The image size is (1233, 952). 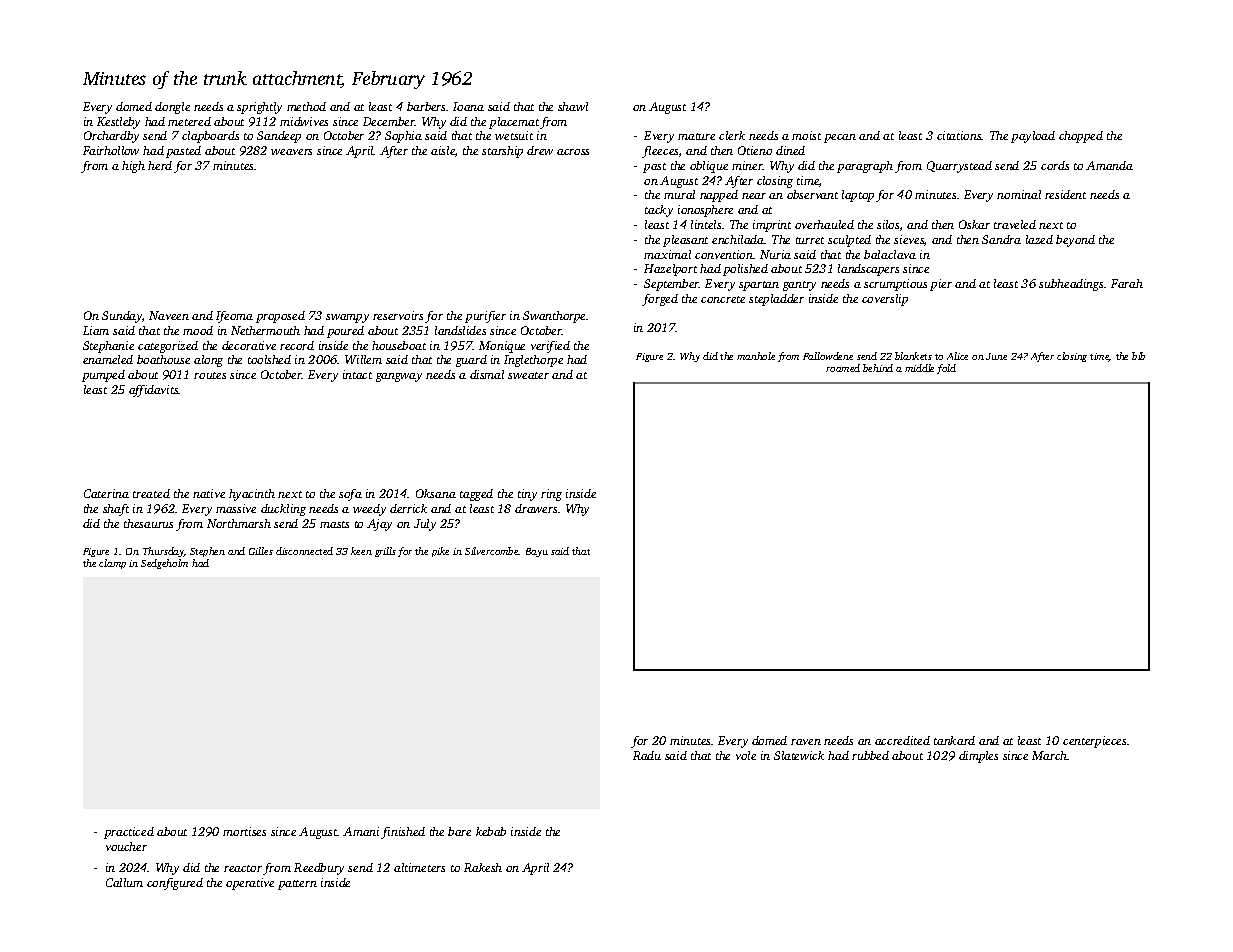 I want to click on affidavits, so click(x=154, y=391).
